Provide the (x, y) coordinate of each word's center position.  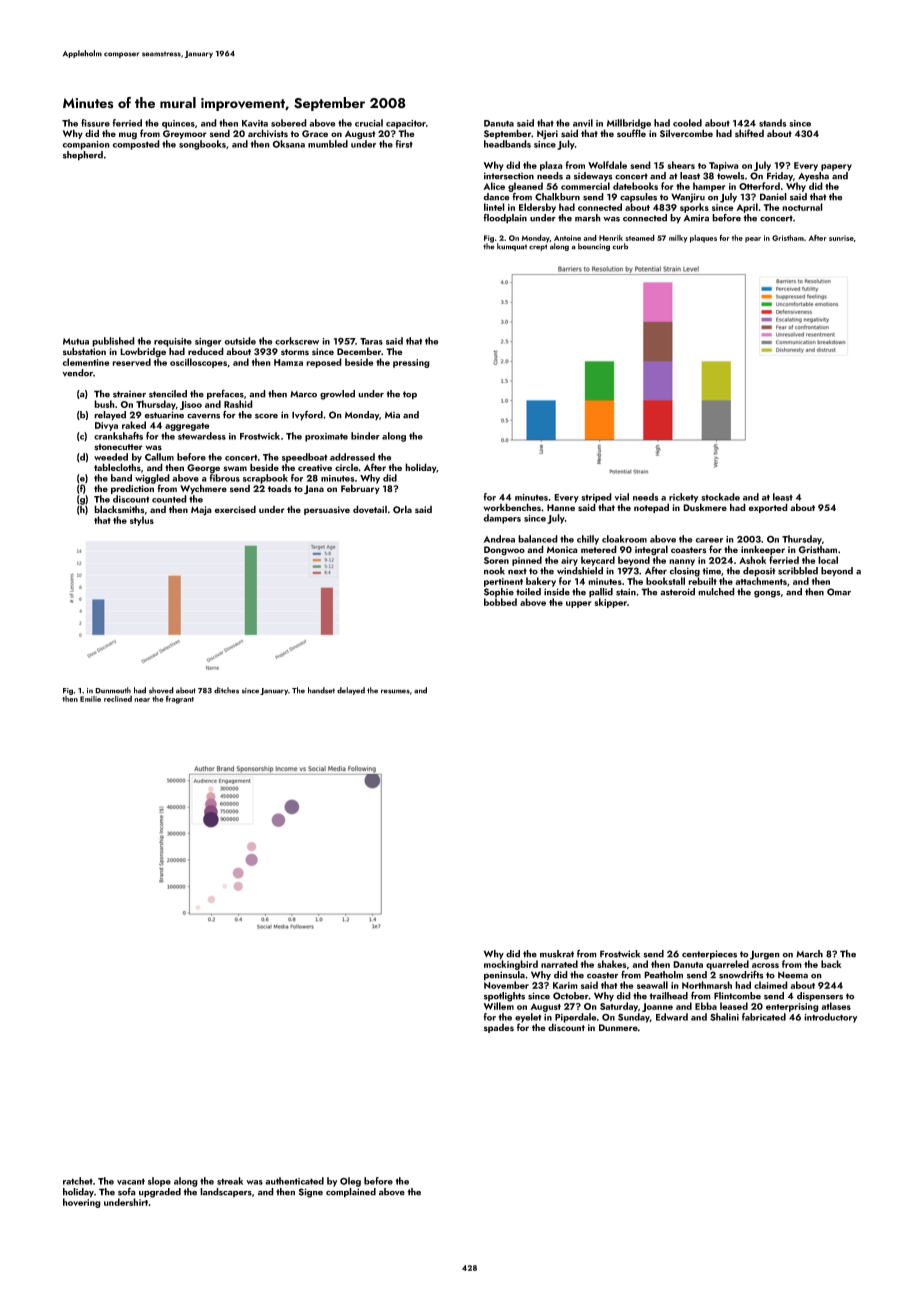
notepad (651, 508)
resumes (395, 691)
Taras (371, 341)
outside (240, 341)
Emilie (90, 699)
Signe (311, 1193)
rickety (683, 498)
